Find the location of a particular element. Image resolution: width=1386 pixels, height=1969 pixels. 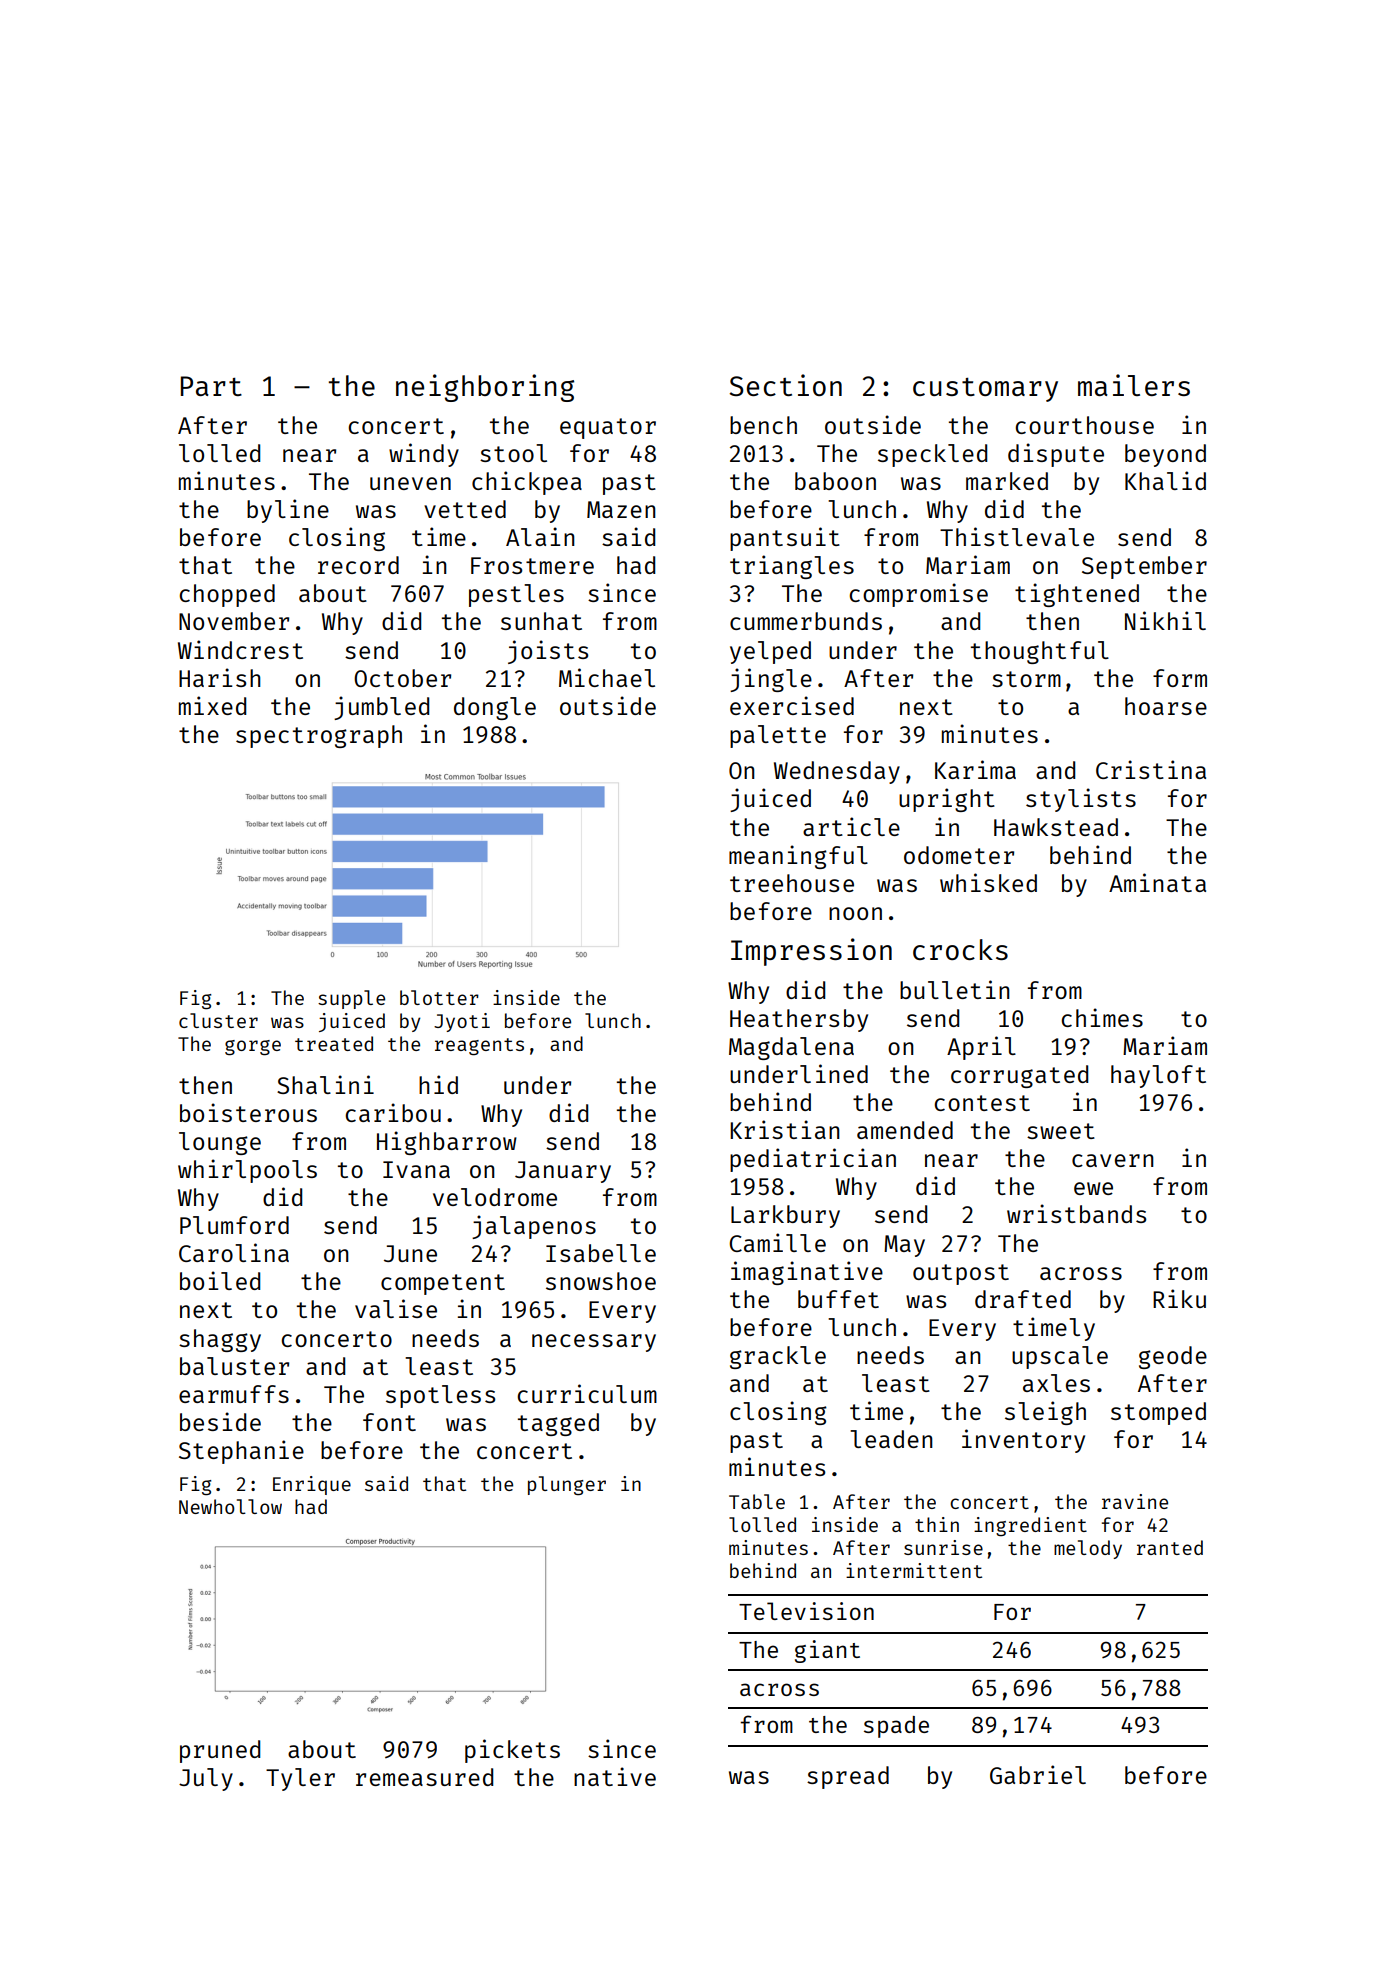

equator is located at coordinates (608, 428).
